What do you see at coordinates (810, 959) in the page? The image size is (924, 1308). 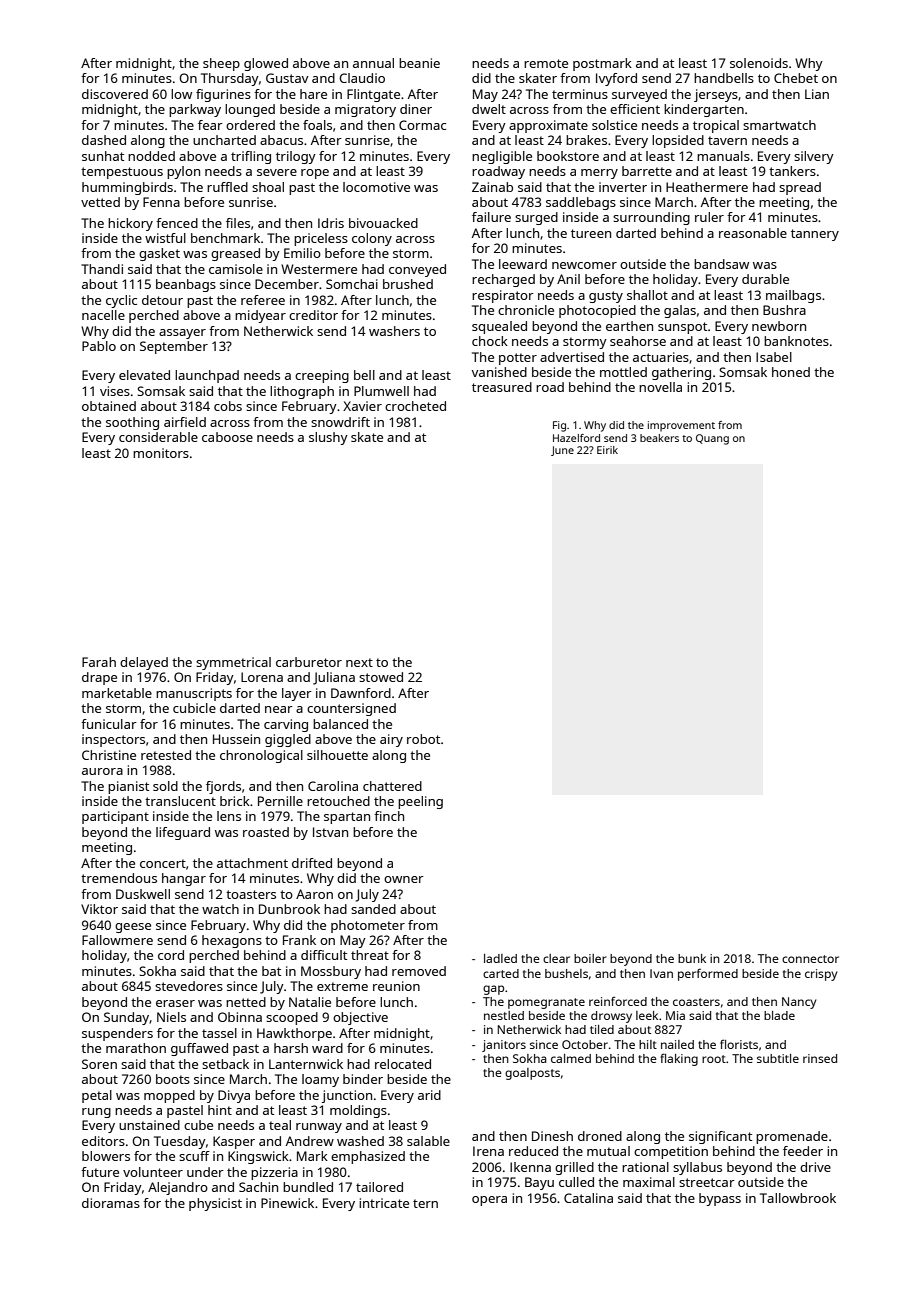 I see `connector` at bounding box center [810, 959].
